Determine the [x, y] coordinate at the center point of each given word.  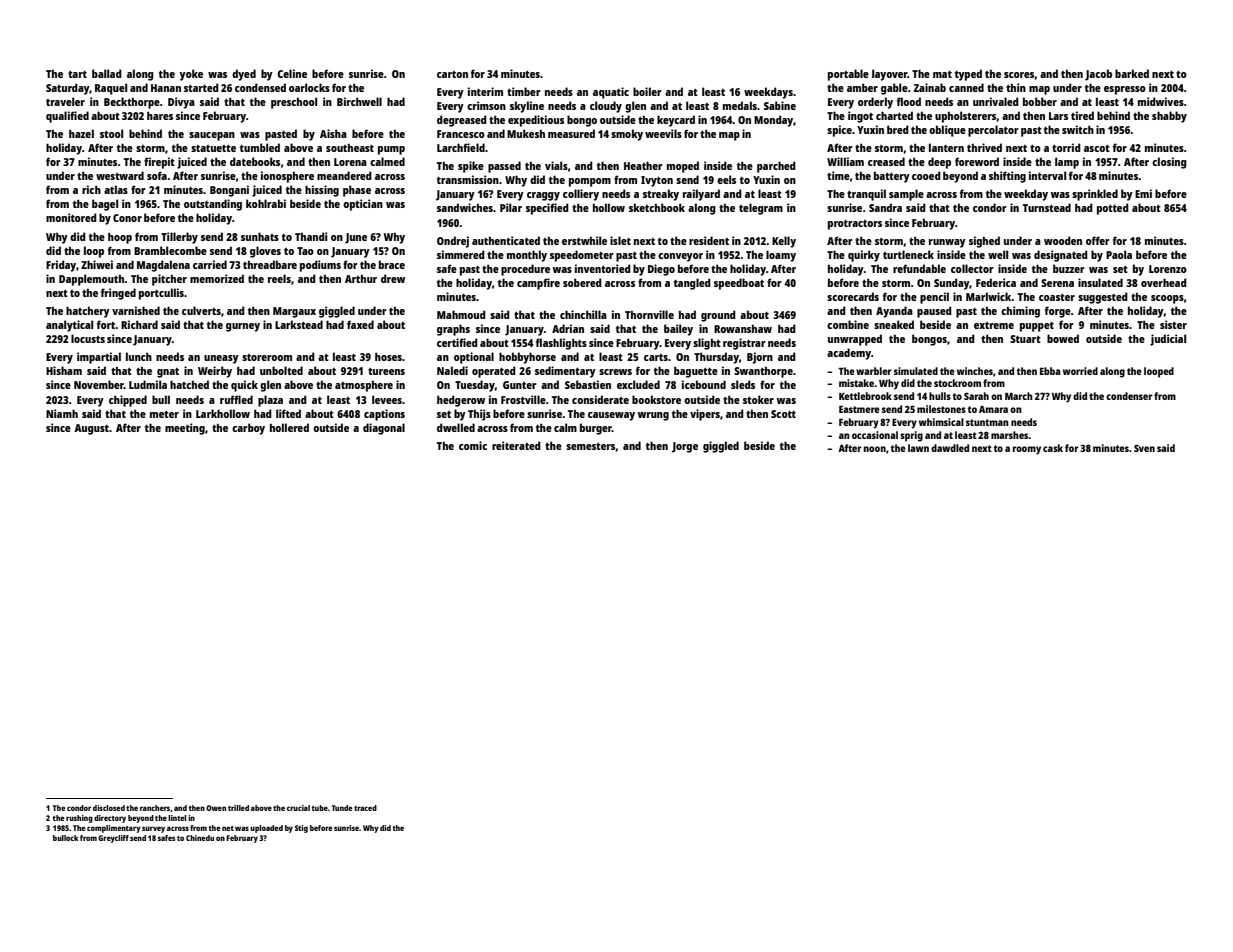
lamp [1067, 163]
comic [473, 445]
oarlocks [309, 87]
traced [365, 808]
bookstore [656, 399]
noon [875, 449]
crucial [298, 808]
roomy [1027, 450]
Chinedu [200, 838]
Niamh [62, 413]
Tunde [342, 808]
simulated [916, 371]
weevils [663, 133]
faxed [360, 324]
